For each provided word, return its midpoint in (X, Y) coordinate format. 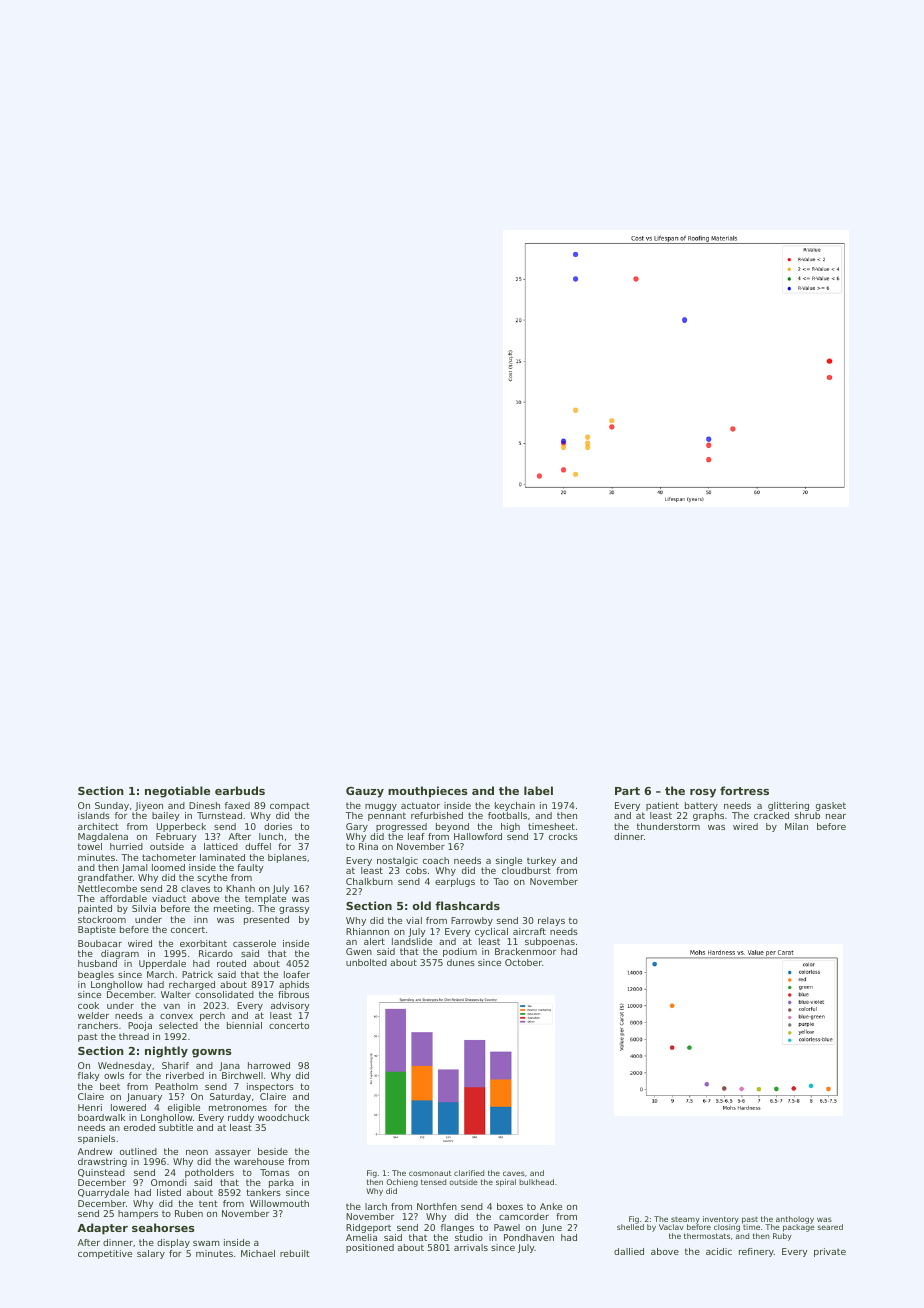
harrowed (269, 1065)
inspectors (270, 1087)
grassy (294, 910)
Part (627, 791)
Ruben (189, 1213)
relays (551, 921)
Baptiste (97, 930)
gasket (831, 806)
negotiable (177, 792)
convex (176, 1016)
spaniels (96, 1139)
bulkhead (536, 1182)
